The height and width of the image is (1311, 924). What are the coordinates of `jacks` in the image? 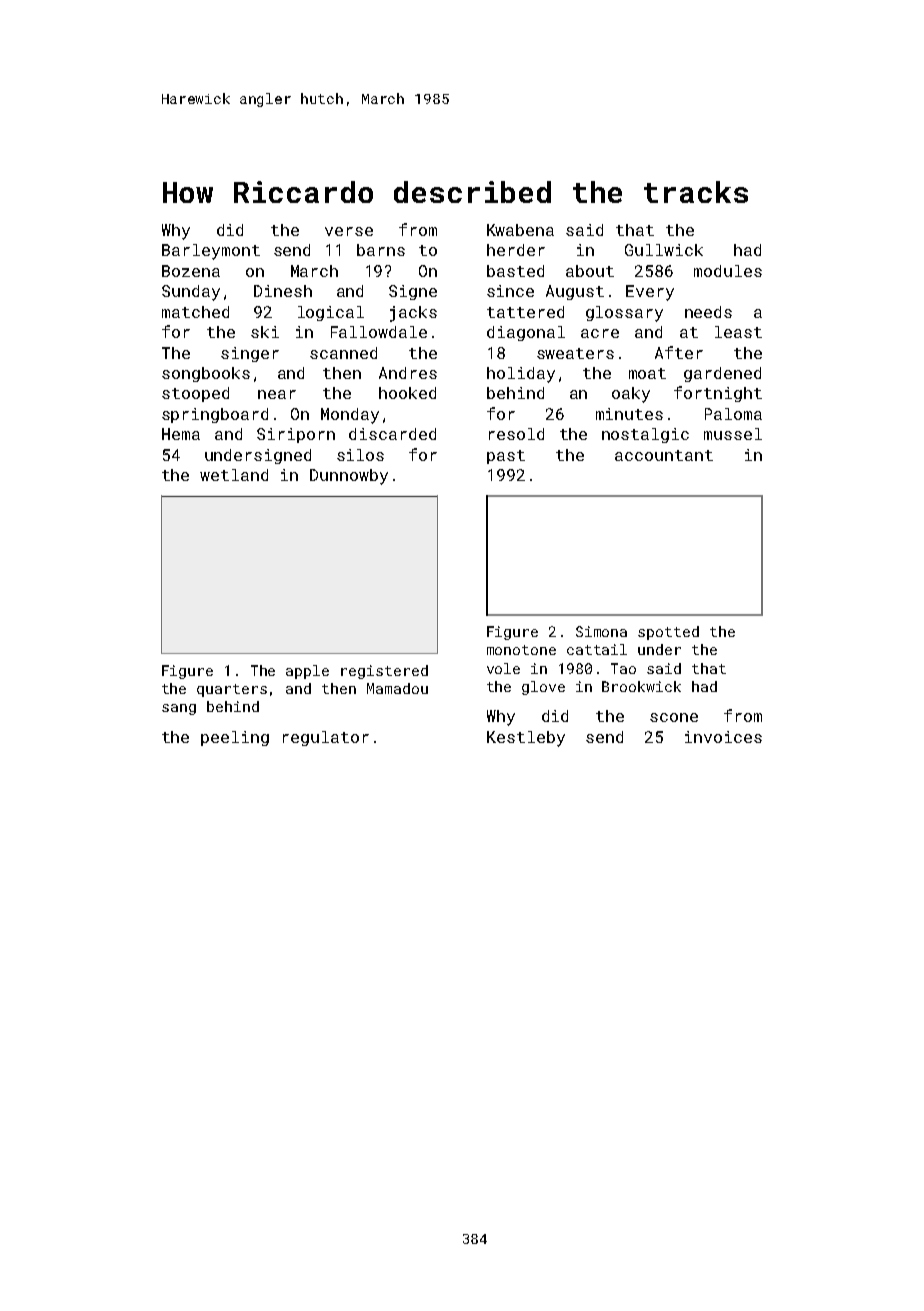 It's located at (413, 314).
